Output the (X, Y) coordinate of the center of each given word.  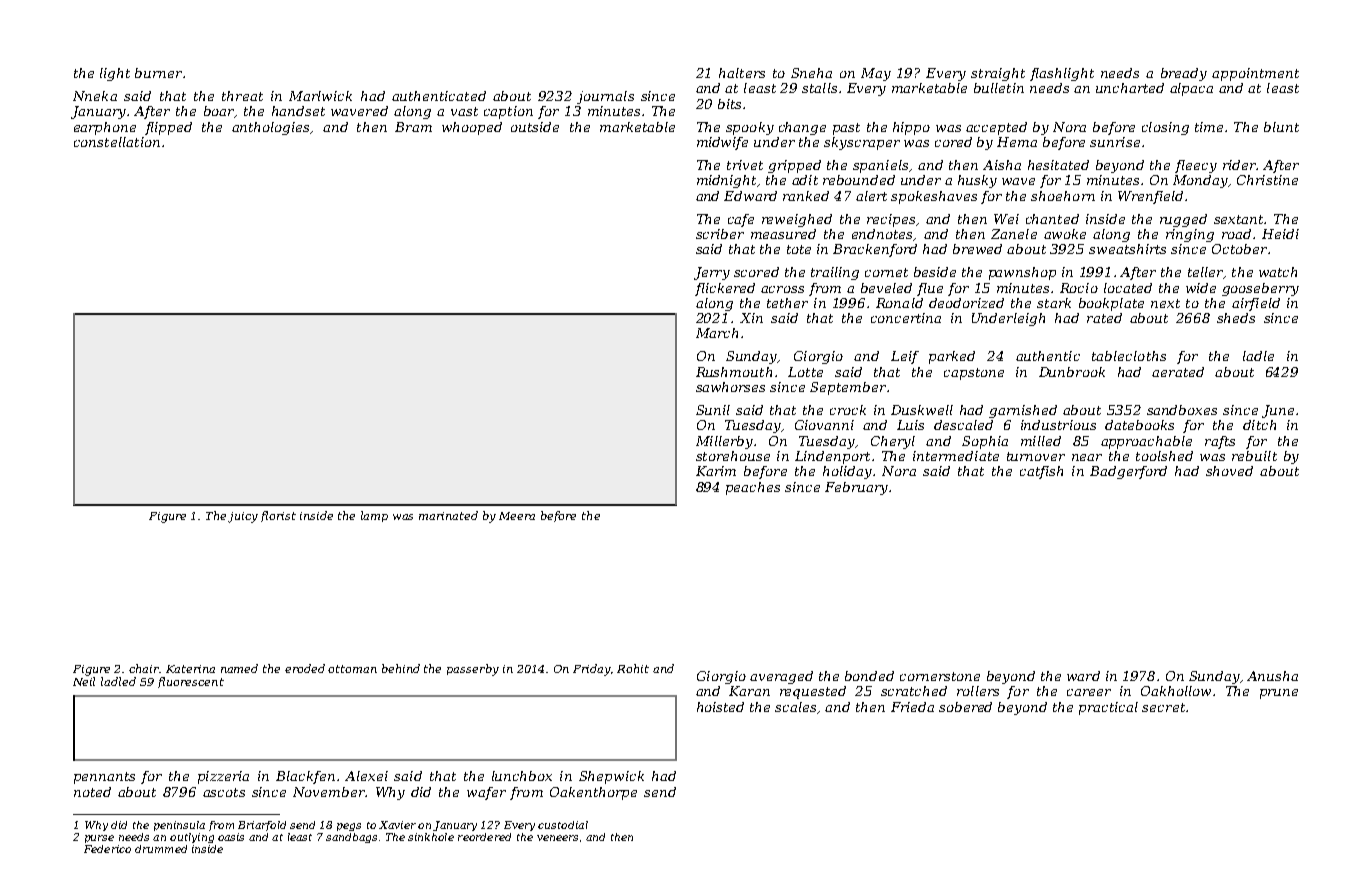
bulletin (999, 88)
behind (401, 668)
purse (99, 839)
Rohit (633, 668)
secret (1163, 707)
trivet (745, 165)
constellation (117, 142)
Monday (1200, 181)
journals (605, 97)
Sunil (713, 410)
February (856, 488)
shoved (1229, 471)
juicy (243, 517)
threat (242, 96)
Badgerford (1128, 472)
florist (278, 516)
